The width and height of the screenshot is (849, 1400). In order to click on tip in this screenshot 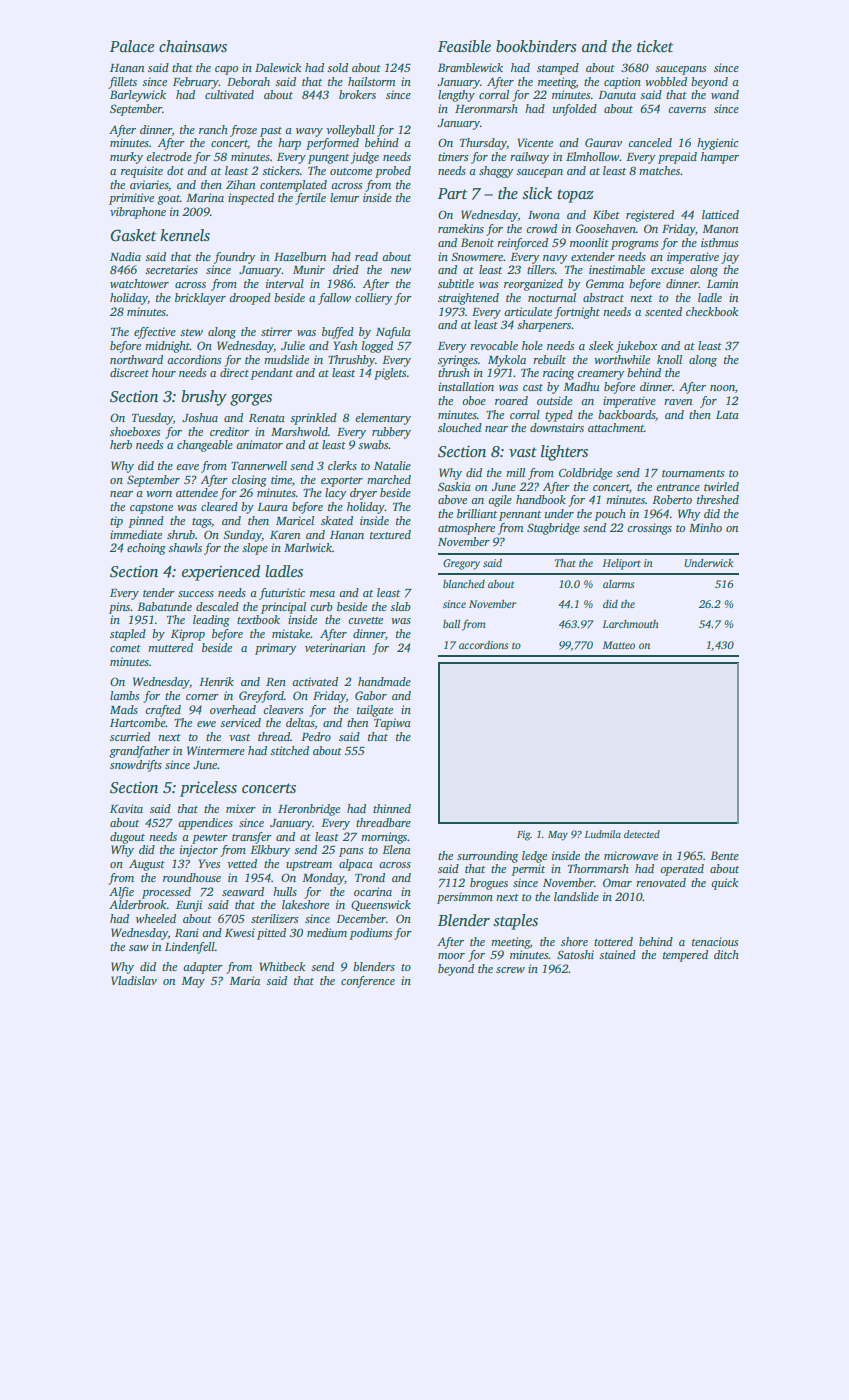, I will do `click(116, 522)`.
